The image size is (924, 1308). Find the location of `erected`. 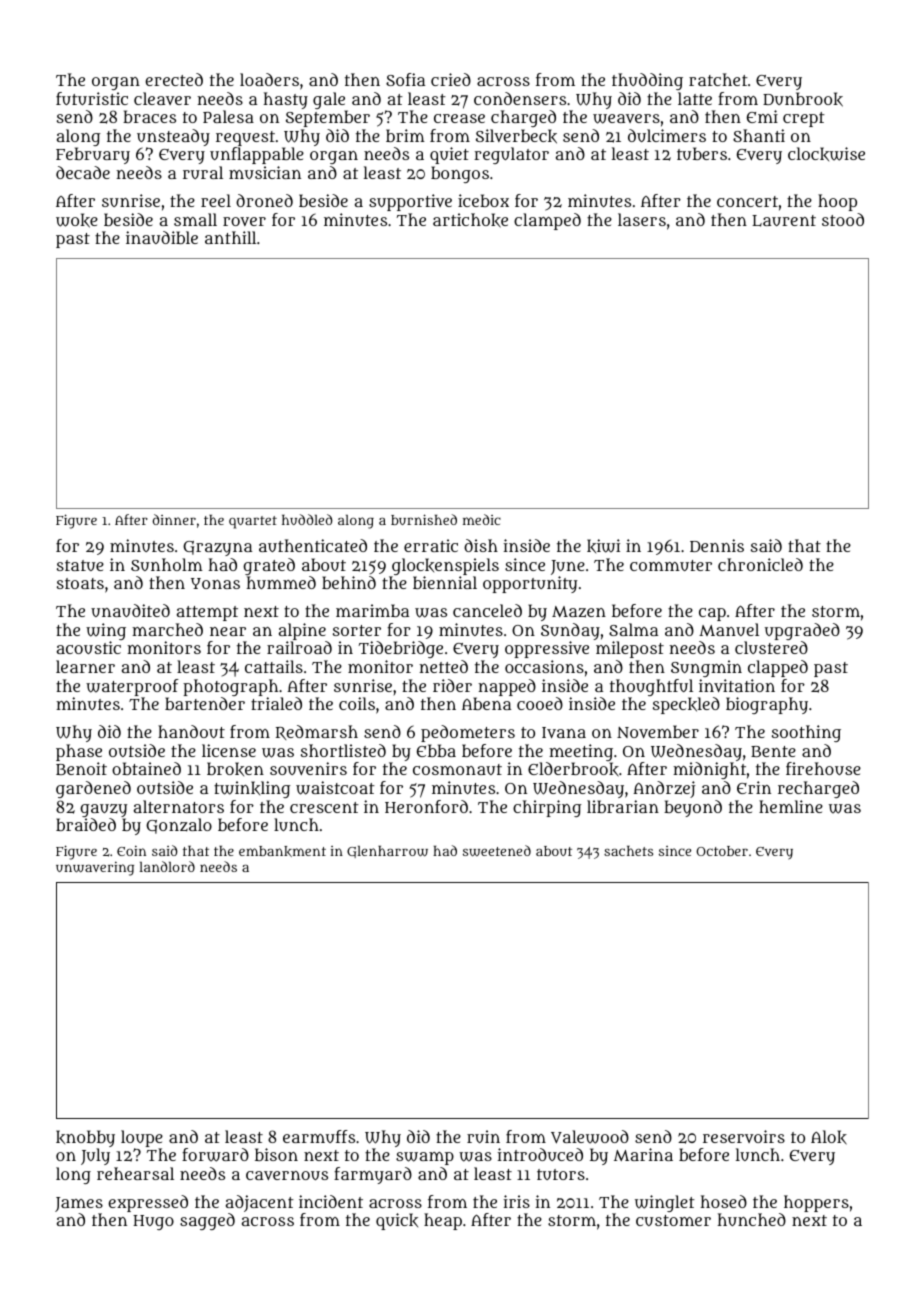

erected is located at coordinates (174, 79).
